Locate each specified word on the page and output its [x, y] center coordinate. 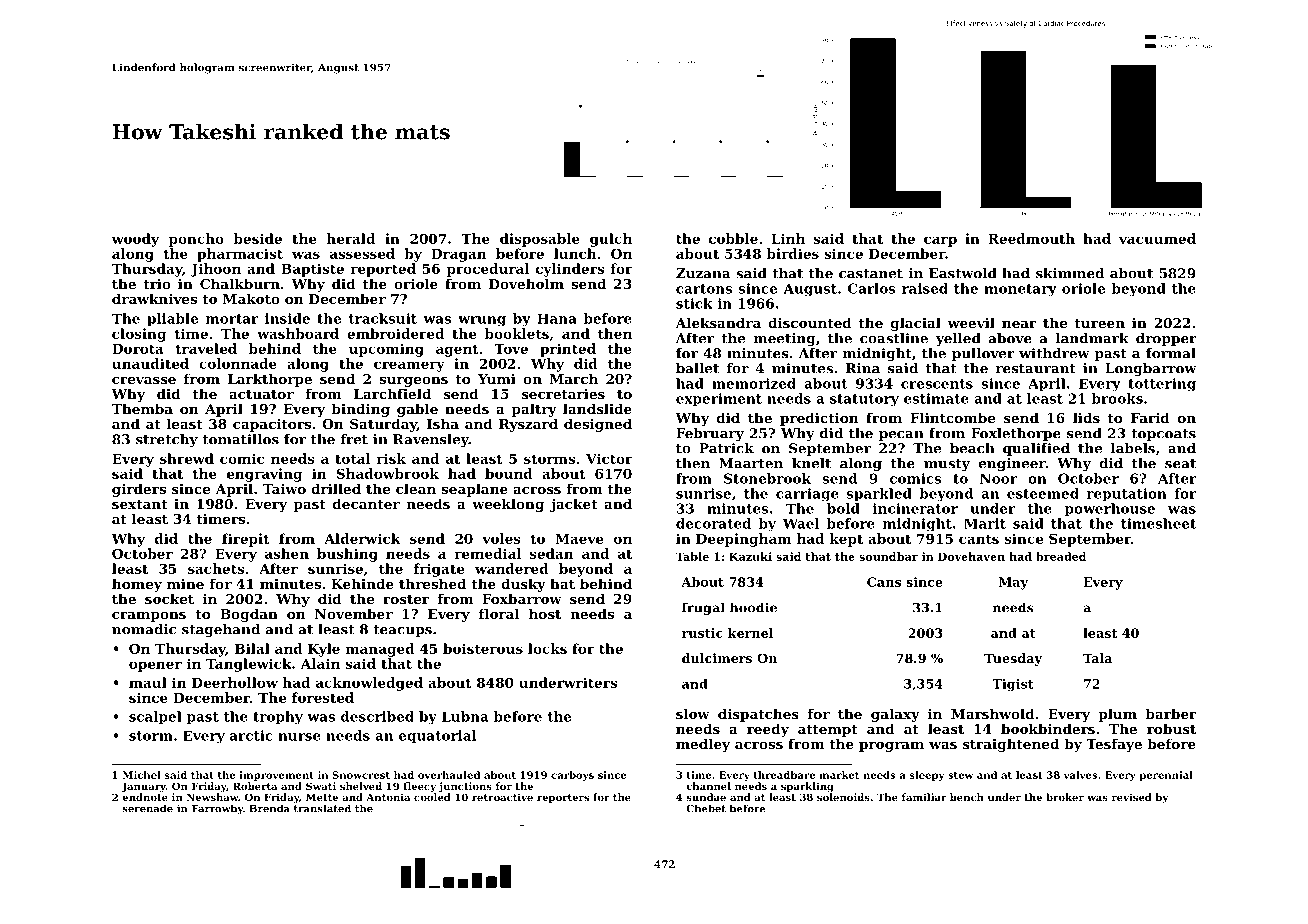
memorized [754, 383]
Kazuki [750, 556]
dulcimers [717, 658]
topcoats [1163, 435]
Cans [884, 582]
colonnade [238, 363]
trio [157, 284]
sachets [216, 568]
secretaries [563, 394]
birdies [793, 253]
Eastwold [963, 273]
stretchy [167, 440]
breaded [1061, 556]
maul [148, 682]
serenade [147, 808]
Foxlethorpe [1016, 434]
